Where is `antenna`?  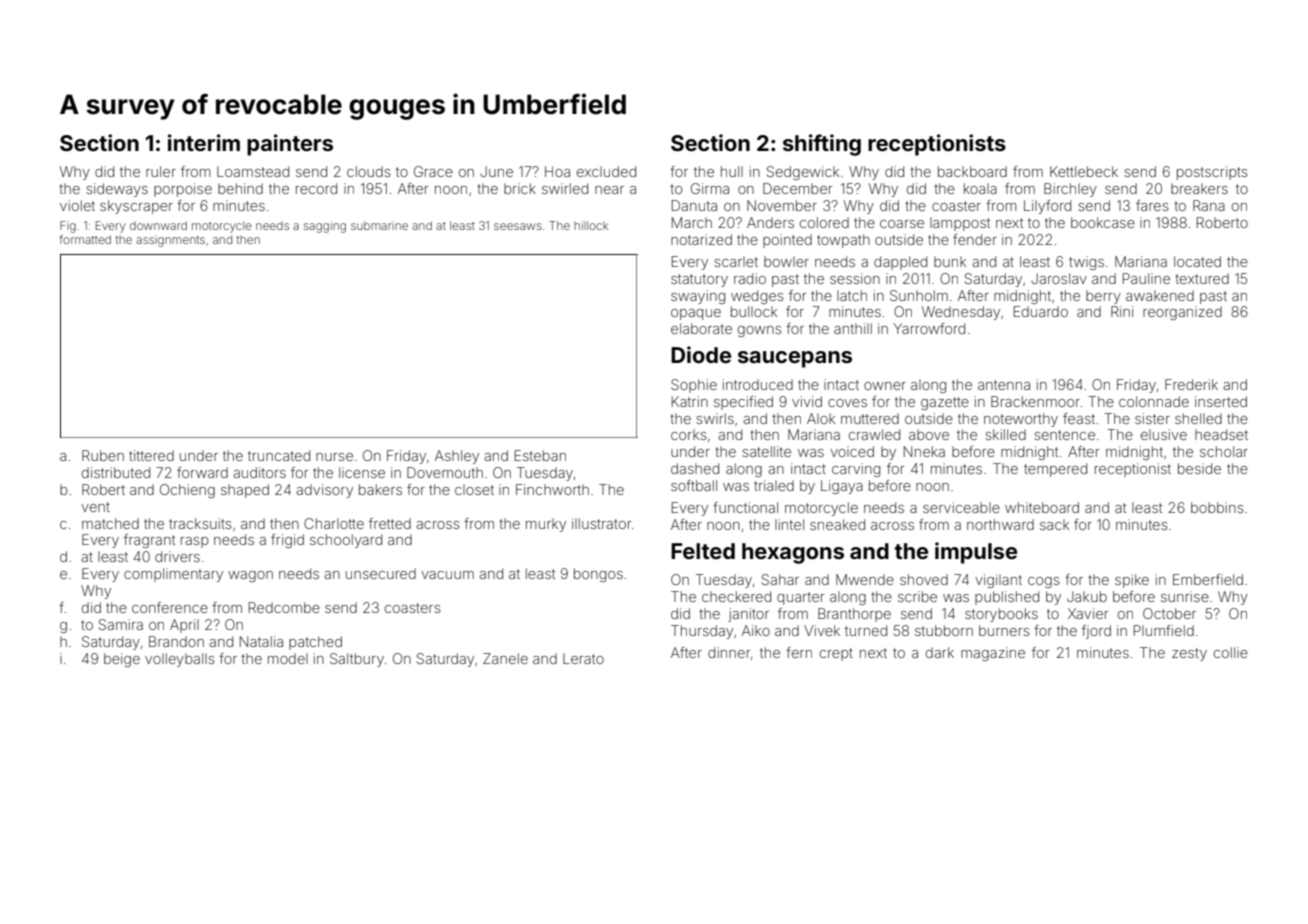 antenna is located at coordinates (1004, 385).
